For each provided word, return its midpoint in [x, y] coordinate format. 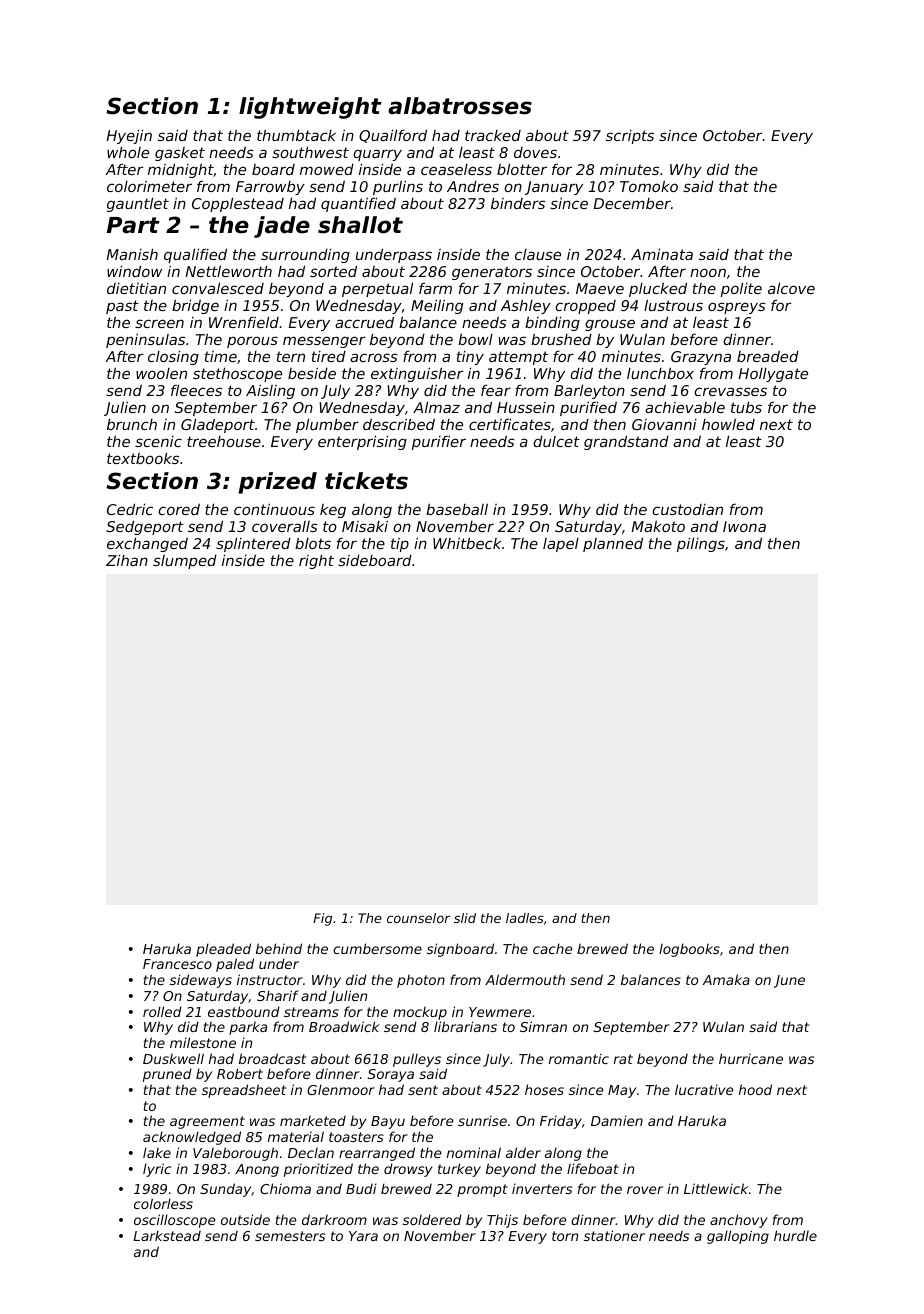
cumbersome [377, 948]
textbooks [143, 458]
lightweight [310, 108]
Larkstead [167, 1235]
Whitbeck [467, 543]
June [789, 981]
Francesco [177, 964]
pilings [701, 544]
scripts [630, 137]
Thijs [502, 1221]
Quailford [393, 136]
